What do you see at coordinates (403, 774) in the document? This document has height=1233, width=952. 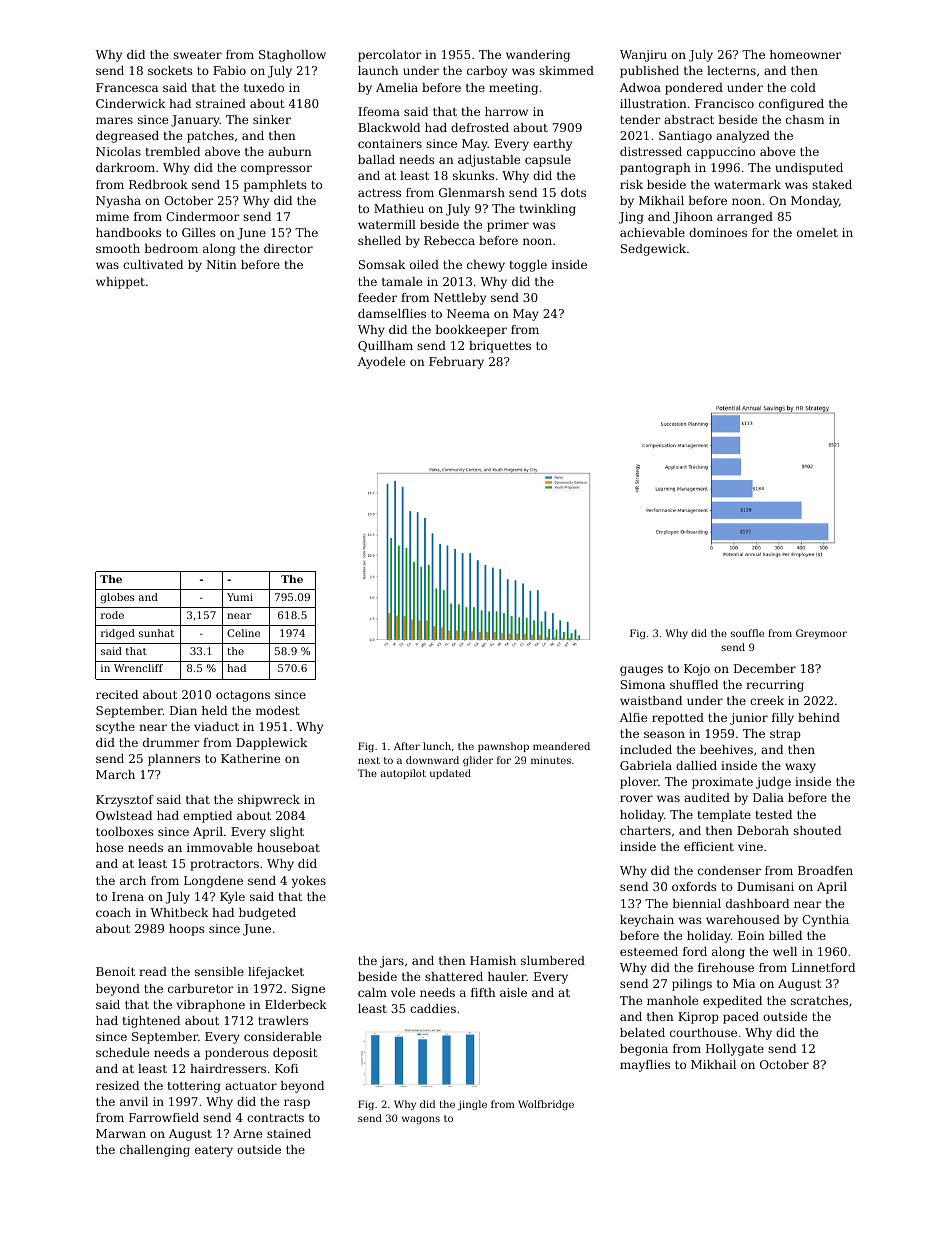 I see `autopilot` at bounding box center [403, 774].
